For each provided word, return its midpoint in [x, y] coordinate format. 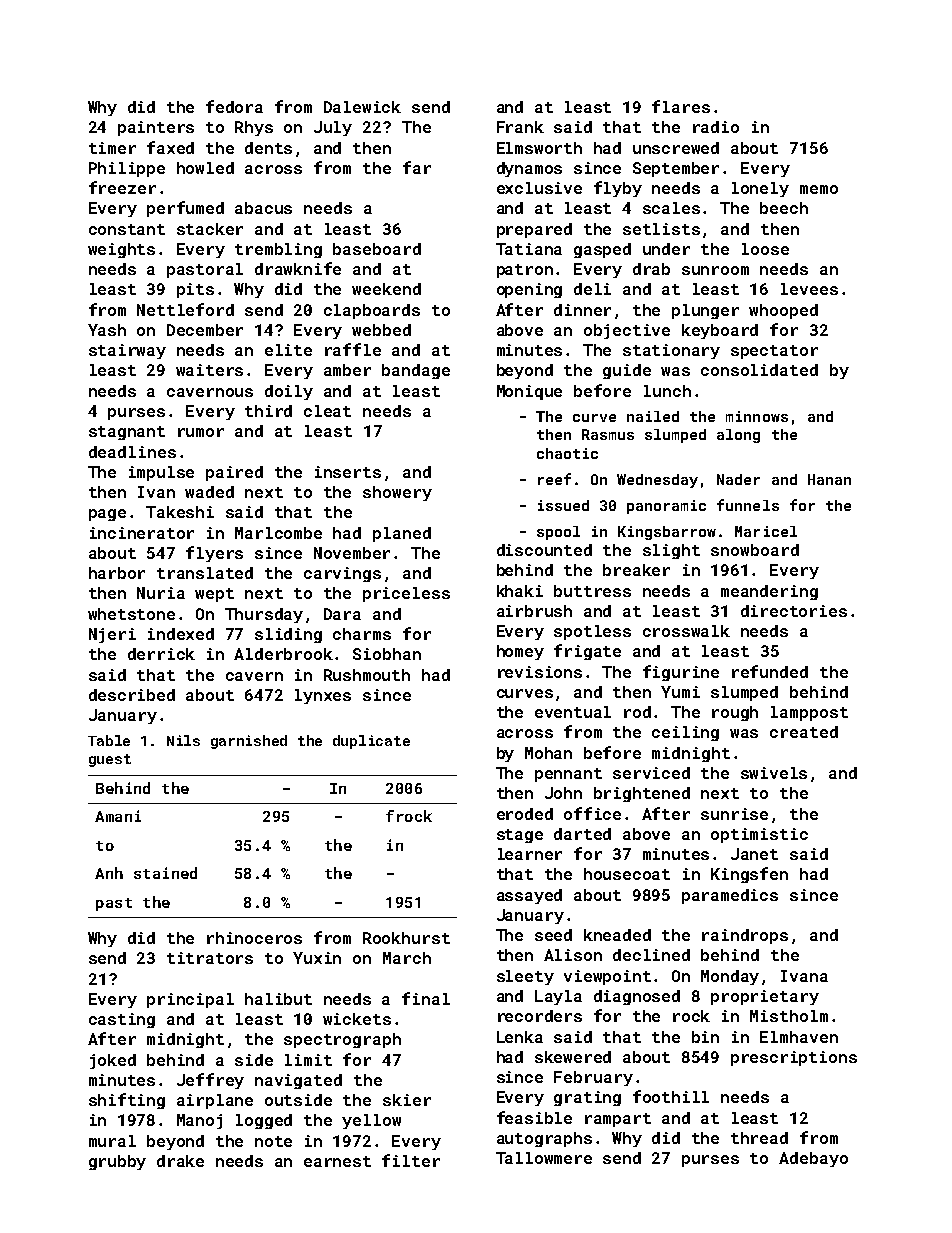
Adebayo [813, 1159]
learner [530, 854]
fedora [234, 106]
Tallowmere [544, 1158]
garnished [249, 742]
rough [735, 713]
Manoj [199, 1121]
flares [681, 106]
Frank [520, 127]
